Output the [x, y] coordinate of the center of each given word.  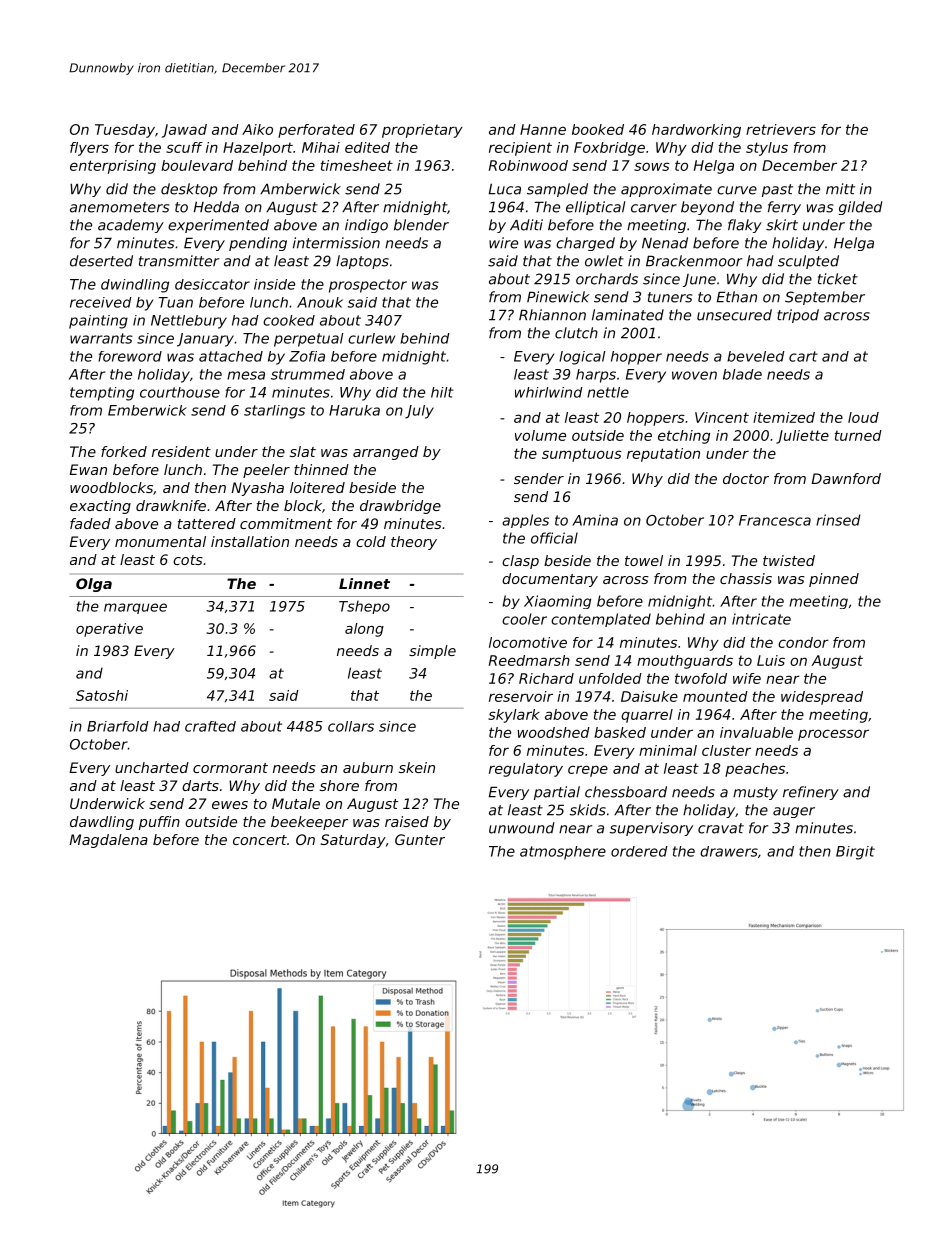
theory [414, 543]
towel [644, 560]
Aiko [257, 129]
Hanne [543, 129]
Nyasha [257, 489]
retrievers [781, 129]
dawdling [102, 823]
